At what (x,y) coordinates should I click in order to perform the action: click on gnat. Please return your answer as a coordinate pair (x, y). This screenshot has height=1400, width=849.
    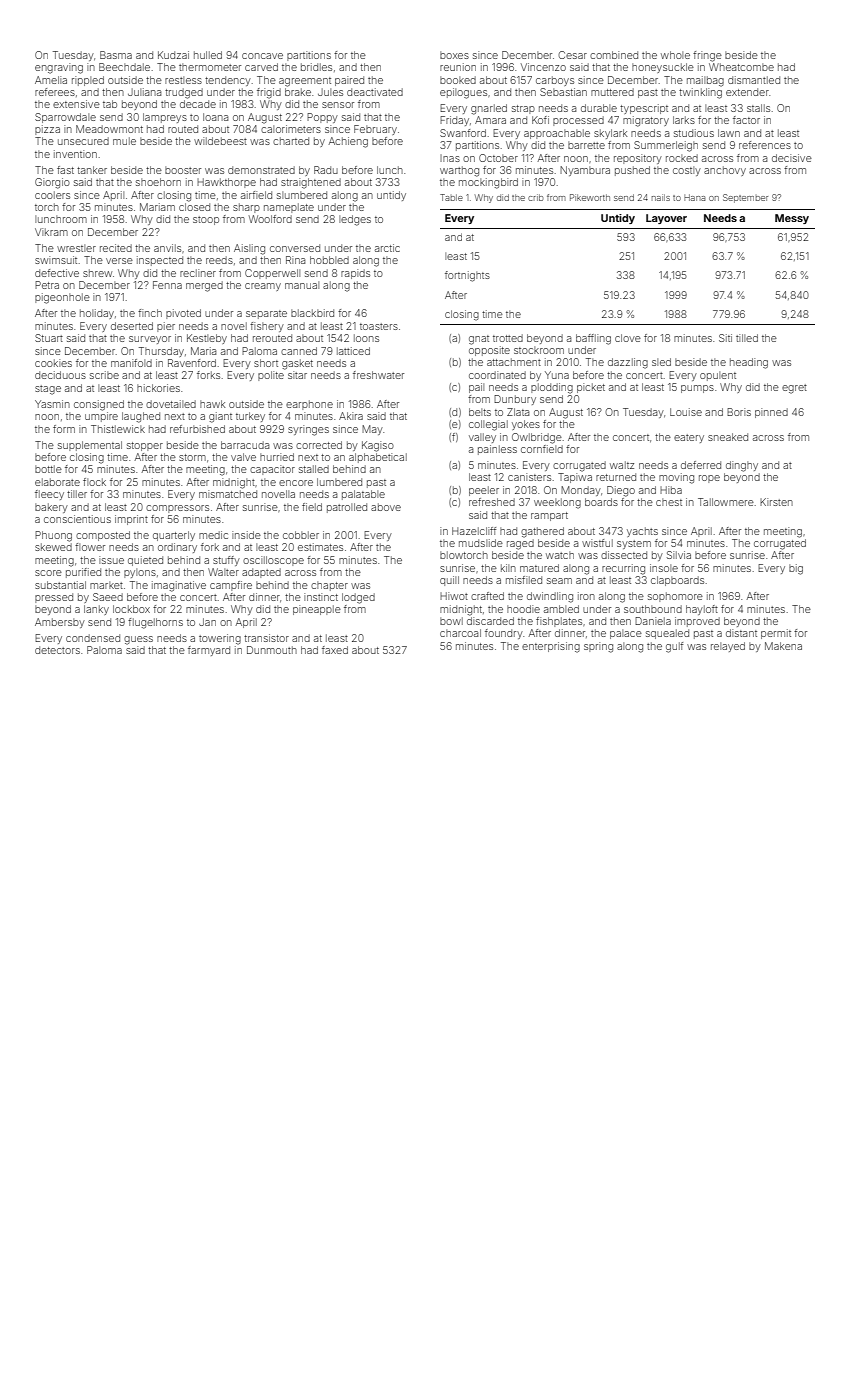
    Looking at the image, I should click on (479, 340).
